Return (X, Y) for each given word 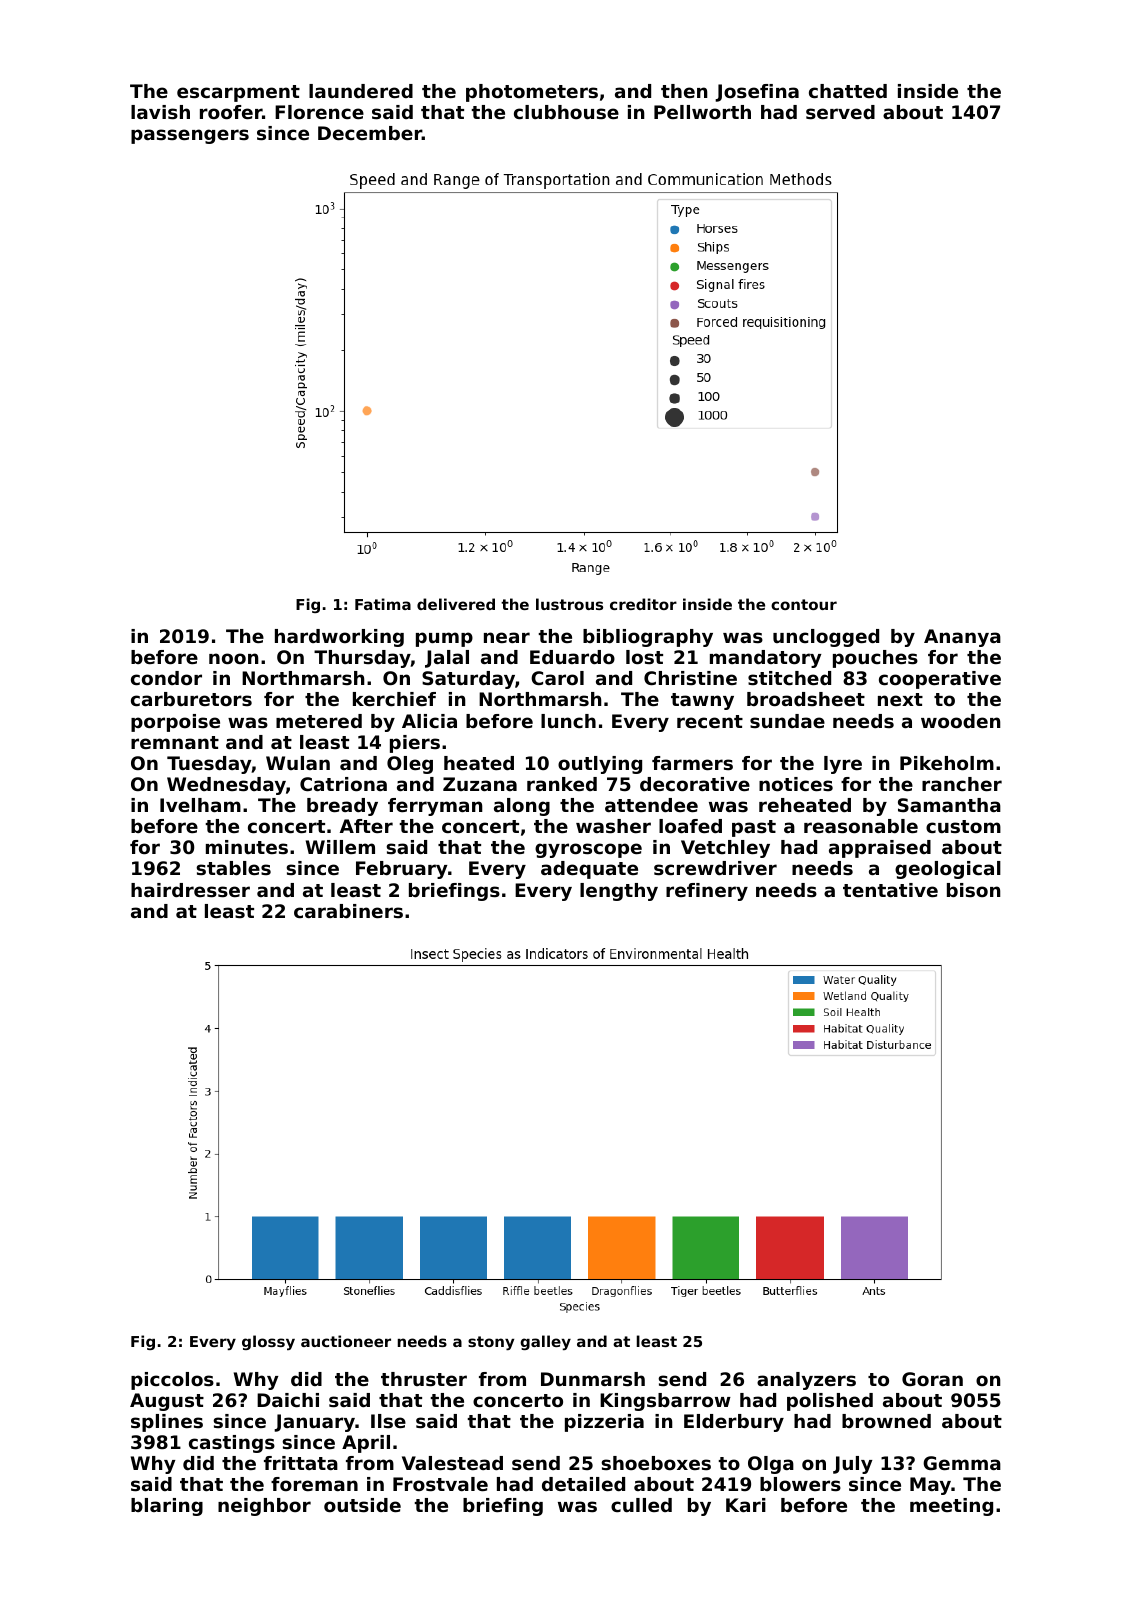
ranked (562, 784)
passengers (190, 136)
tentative (890, 890)
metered (319, 721)
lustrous (569, 604)
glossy (268, 1342)
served (840, 112)
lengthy (619, 892)
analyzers (806, 1381)
